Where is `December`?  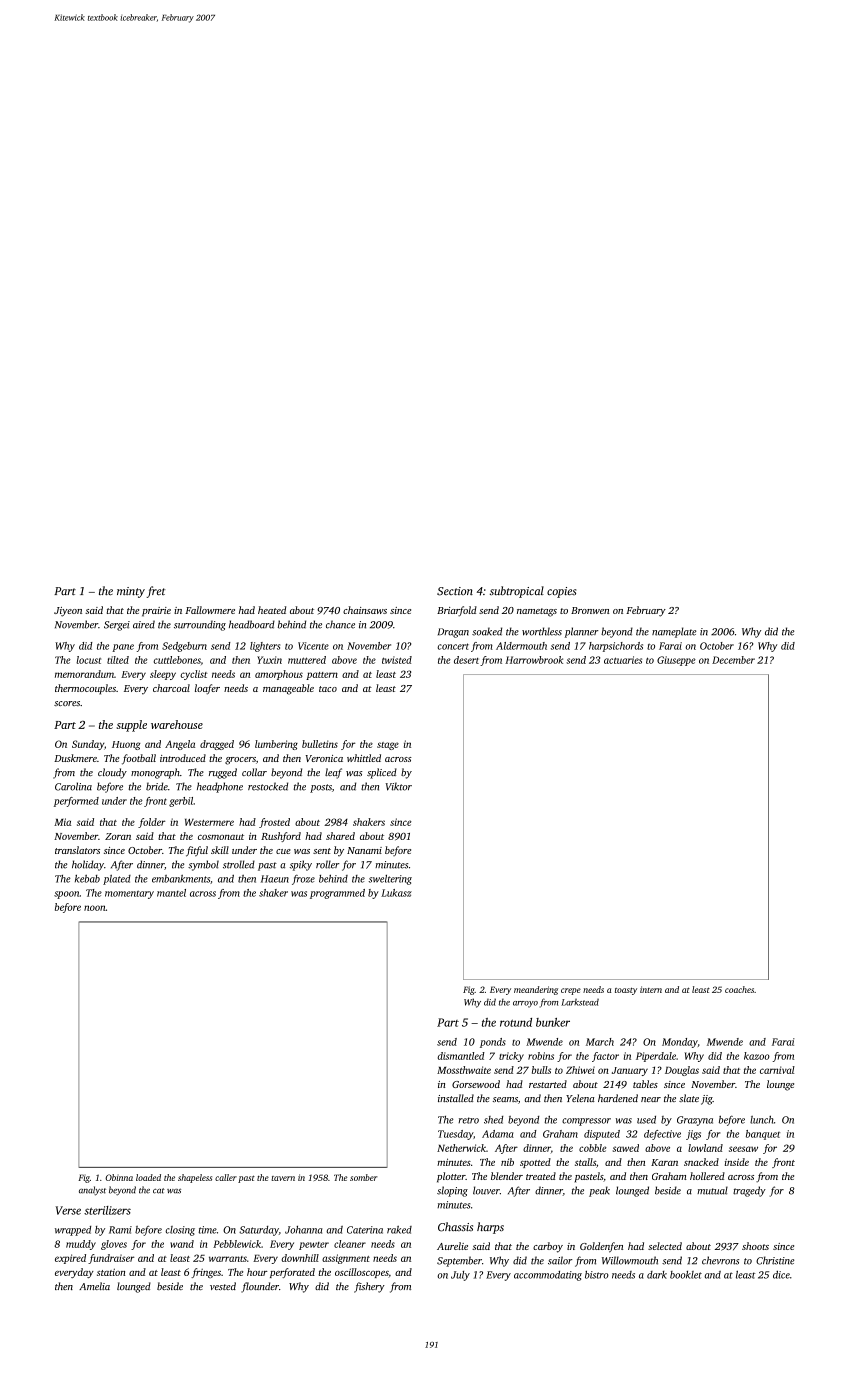
December is located at coordinates (733, 660).
